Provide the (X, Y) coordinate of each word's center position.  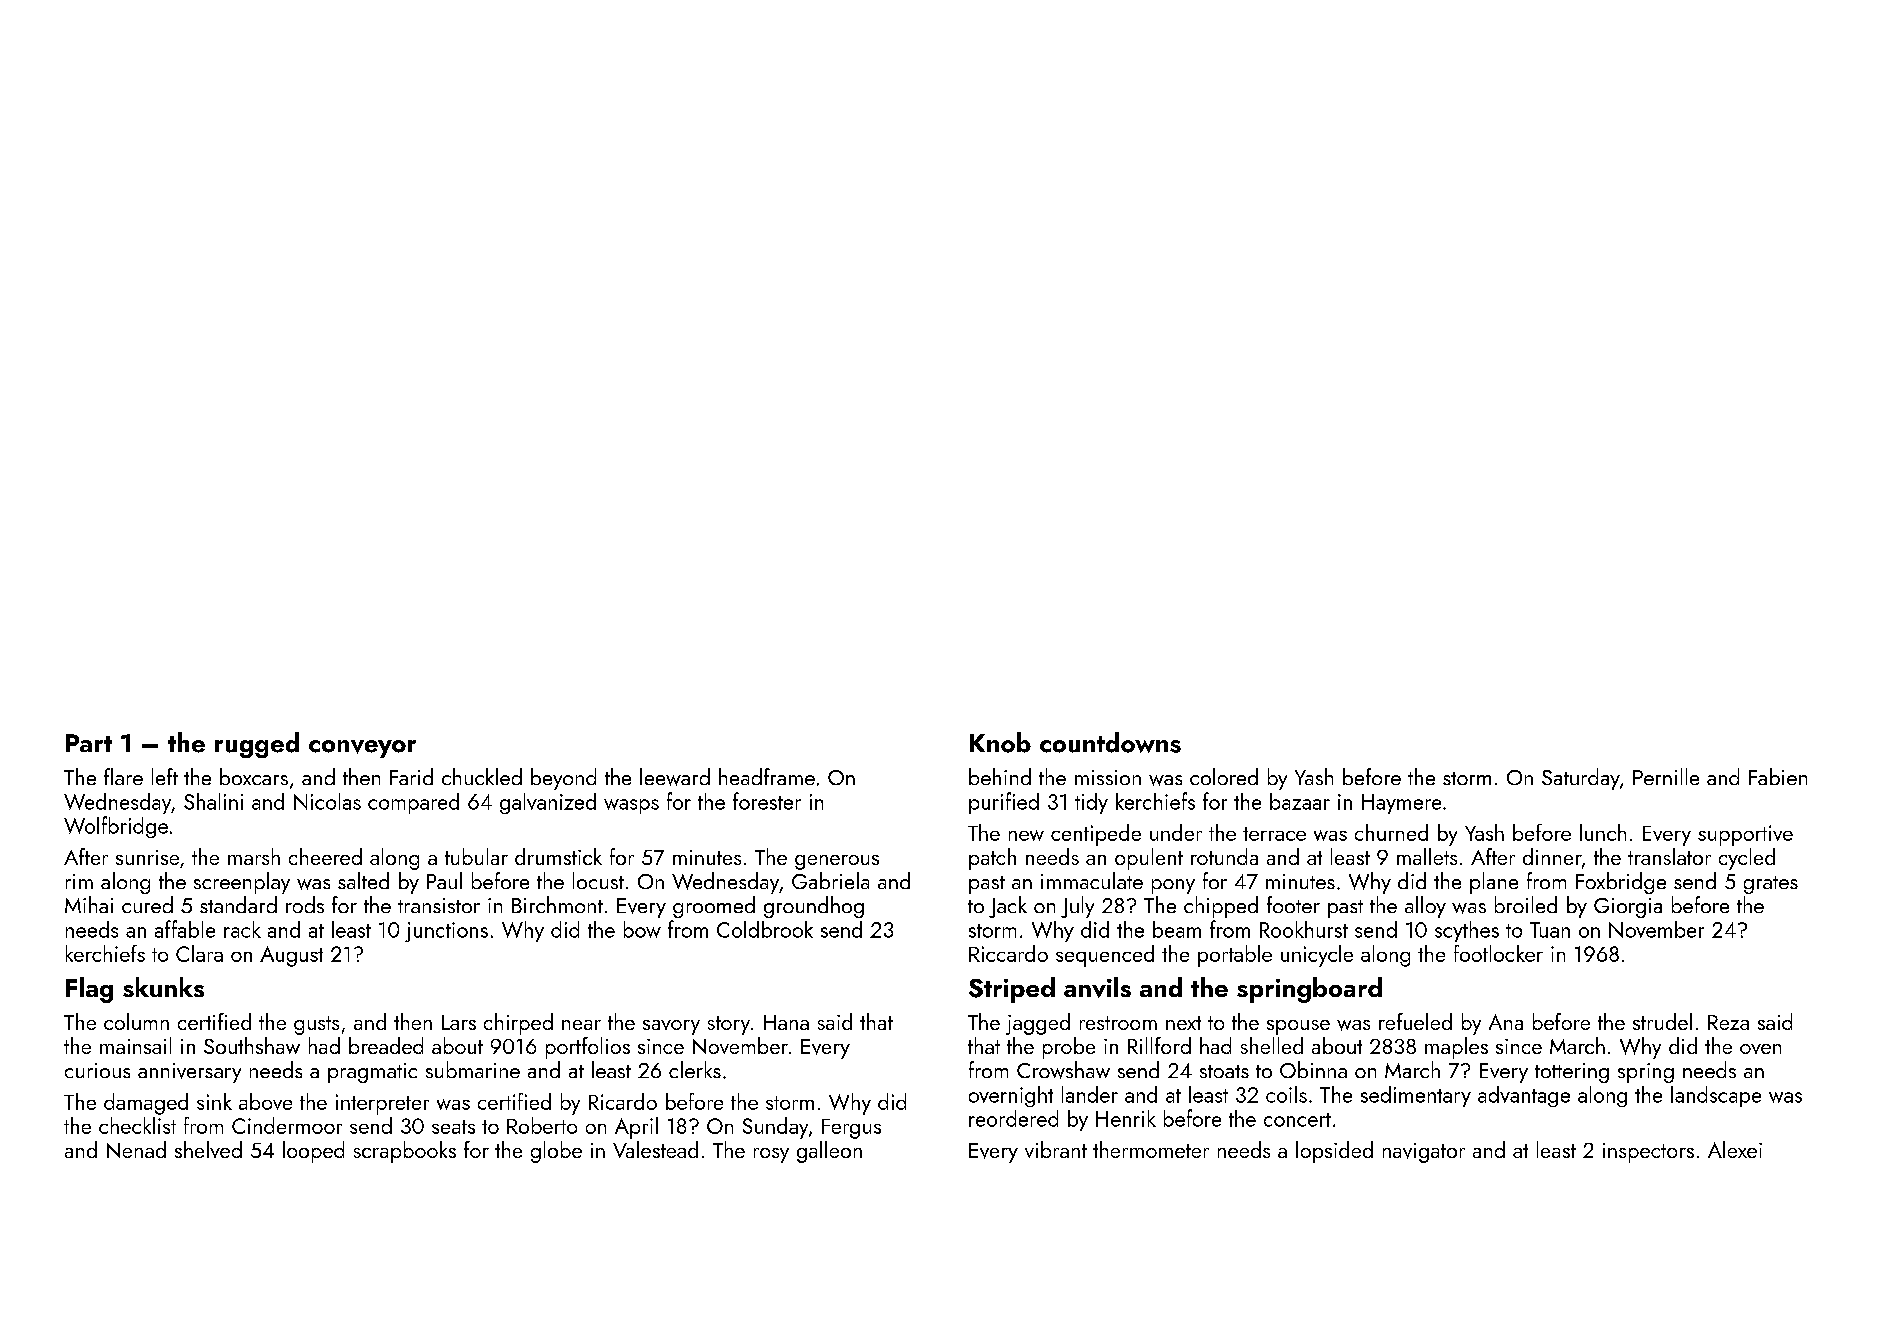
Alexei (1735, 1149)
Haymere (1401, 804)
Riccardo (1008, 953)
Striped (1012, 990)
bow (642, 929)
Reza (1728, 1022)
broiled (1526, 904)
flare (123, 776)
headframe (767, 776)
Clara (199, 953)
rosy (771, 1155)
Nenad (136, 1149)
